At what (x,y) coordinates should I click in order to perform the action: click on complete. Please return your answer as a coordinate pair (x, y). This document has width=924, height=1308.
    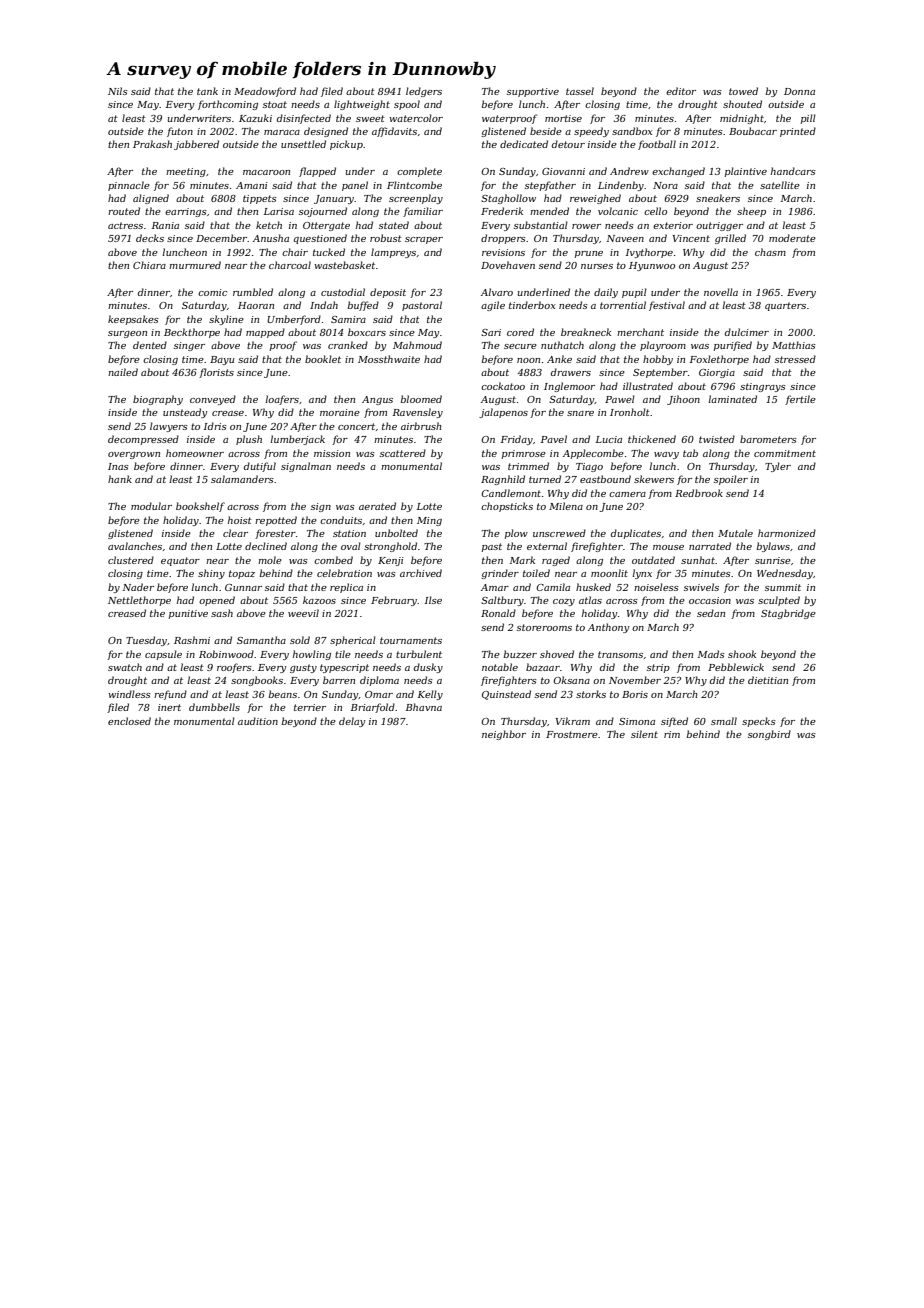
    Looking at the image, I should click on (419, 172).
